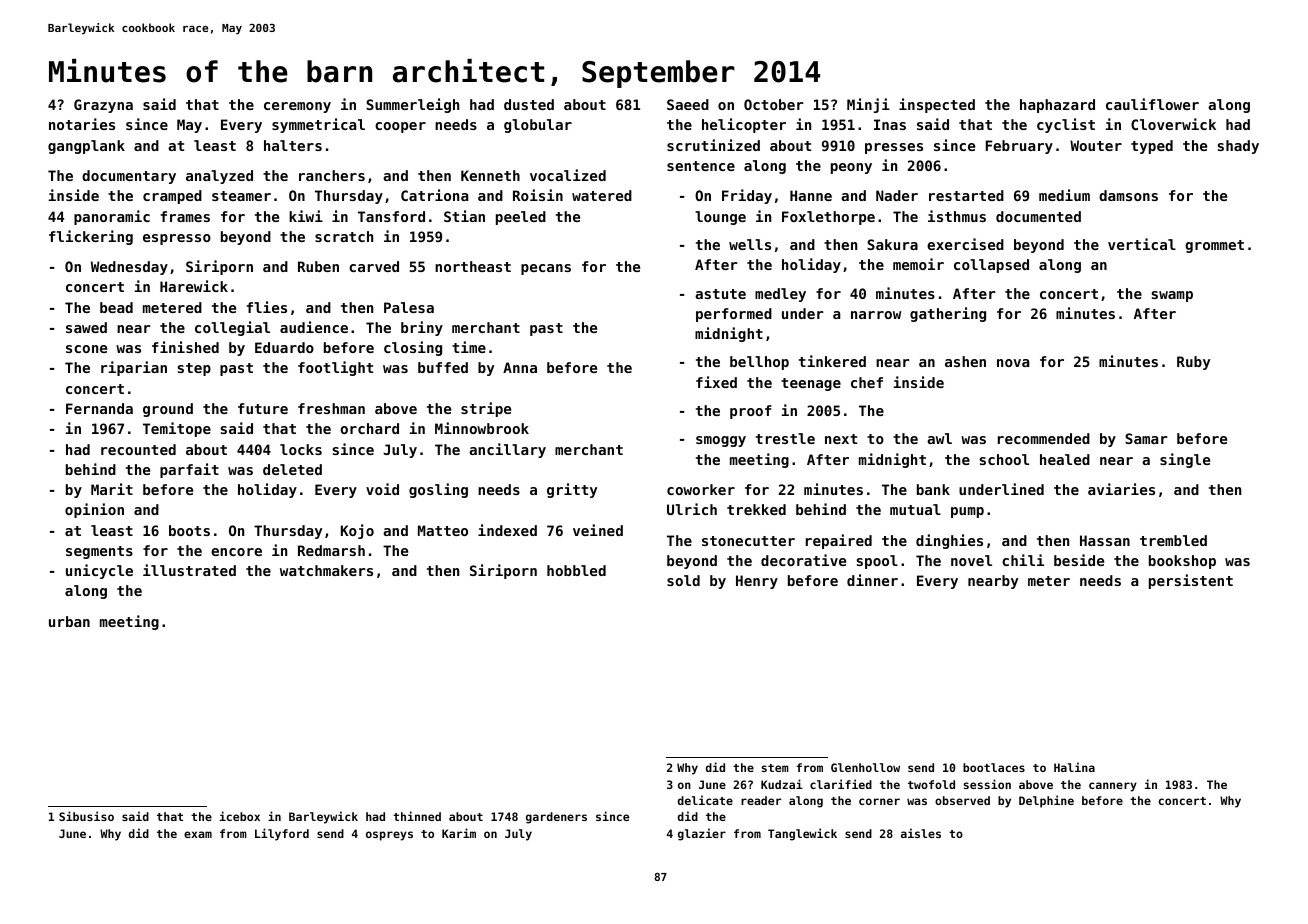 The width and height of the screenshot is (1308, 924). What do you see at coordinates (86, 147) in the screenshot?
I see `gangplank` at bounding box center [86, 147].
